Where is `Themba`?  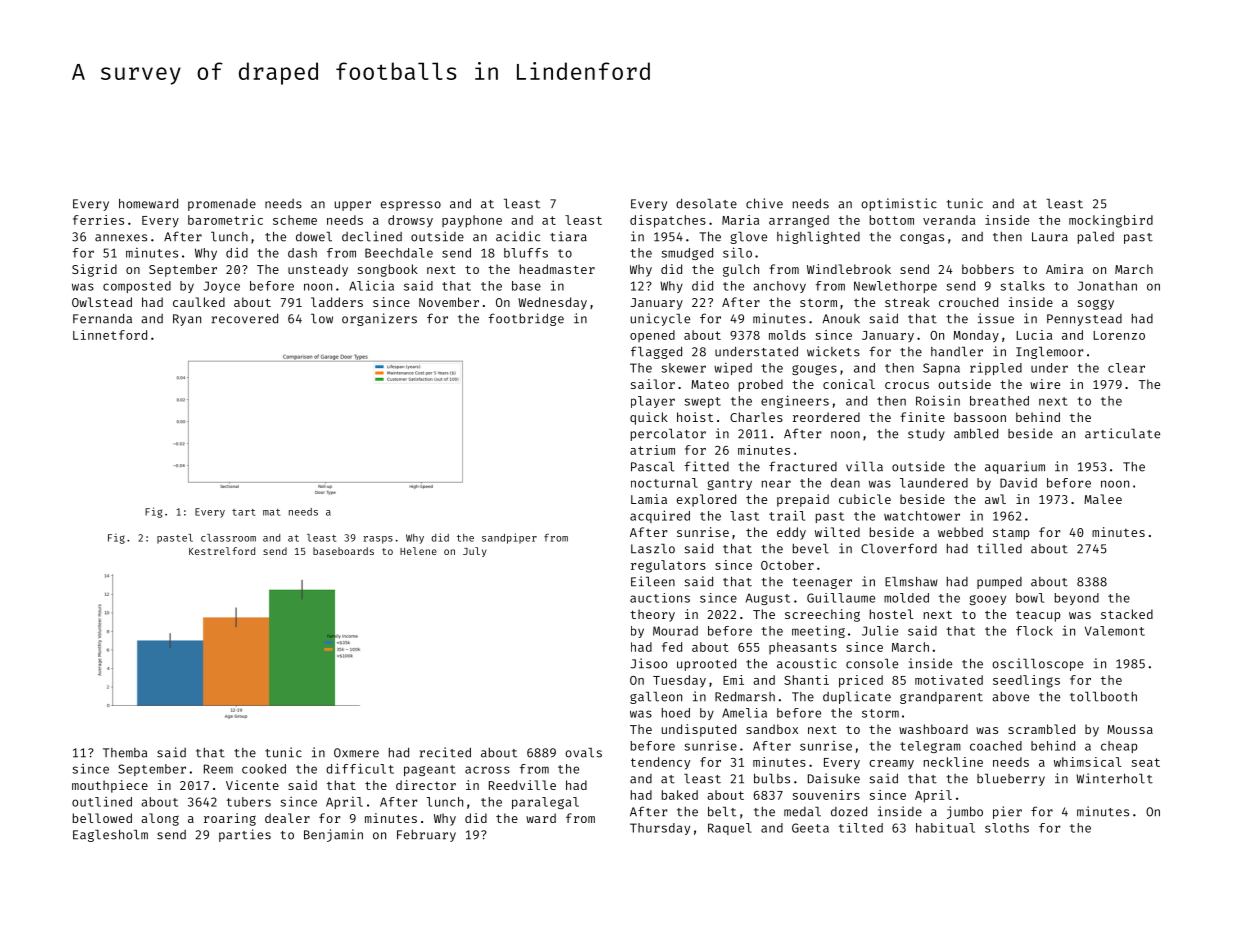 Themba is located at coordinates (125, 753).
